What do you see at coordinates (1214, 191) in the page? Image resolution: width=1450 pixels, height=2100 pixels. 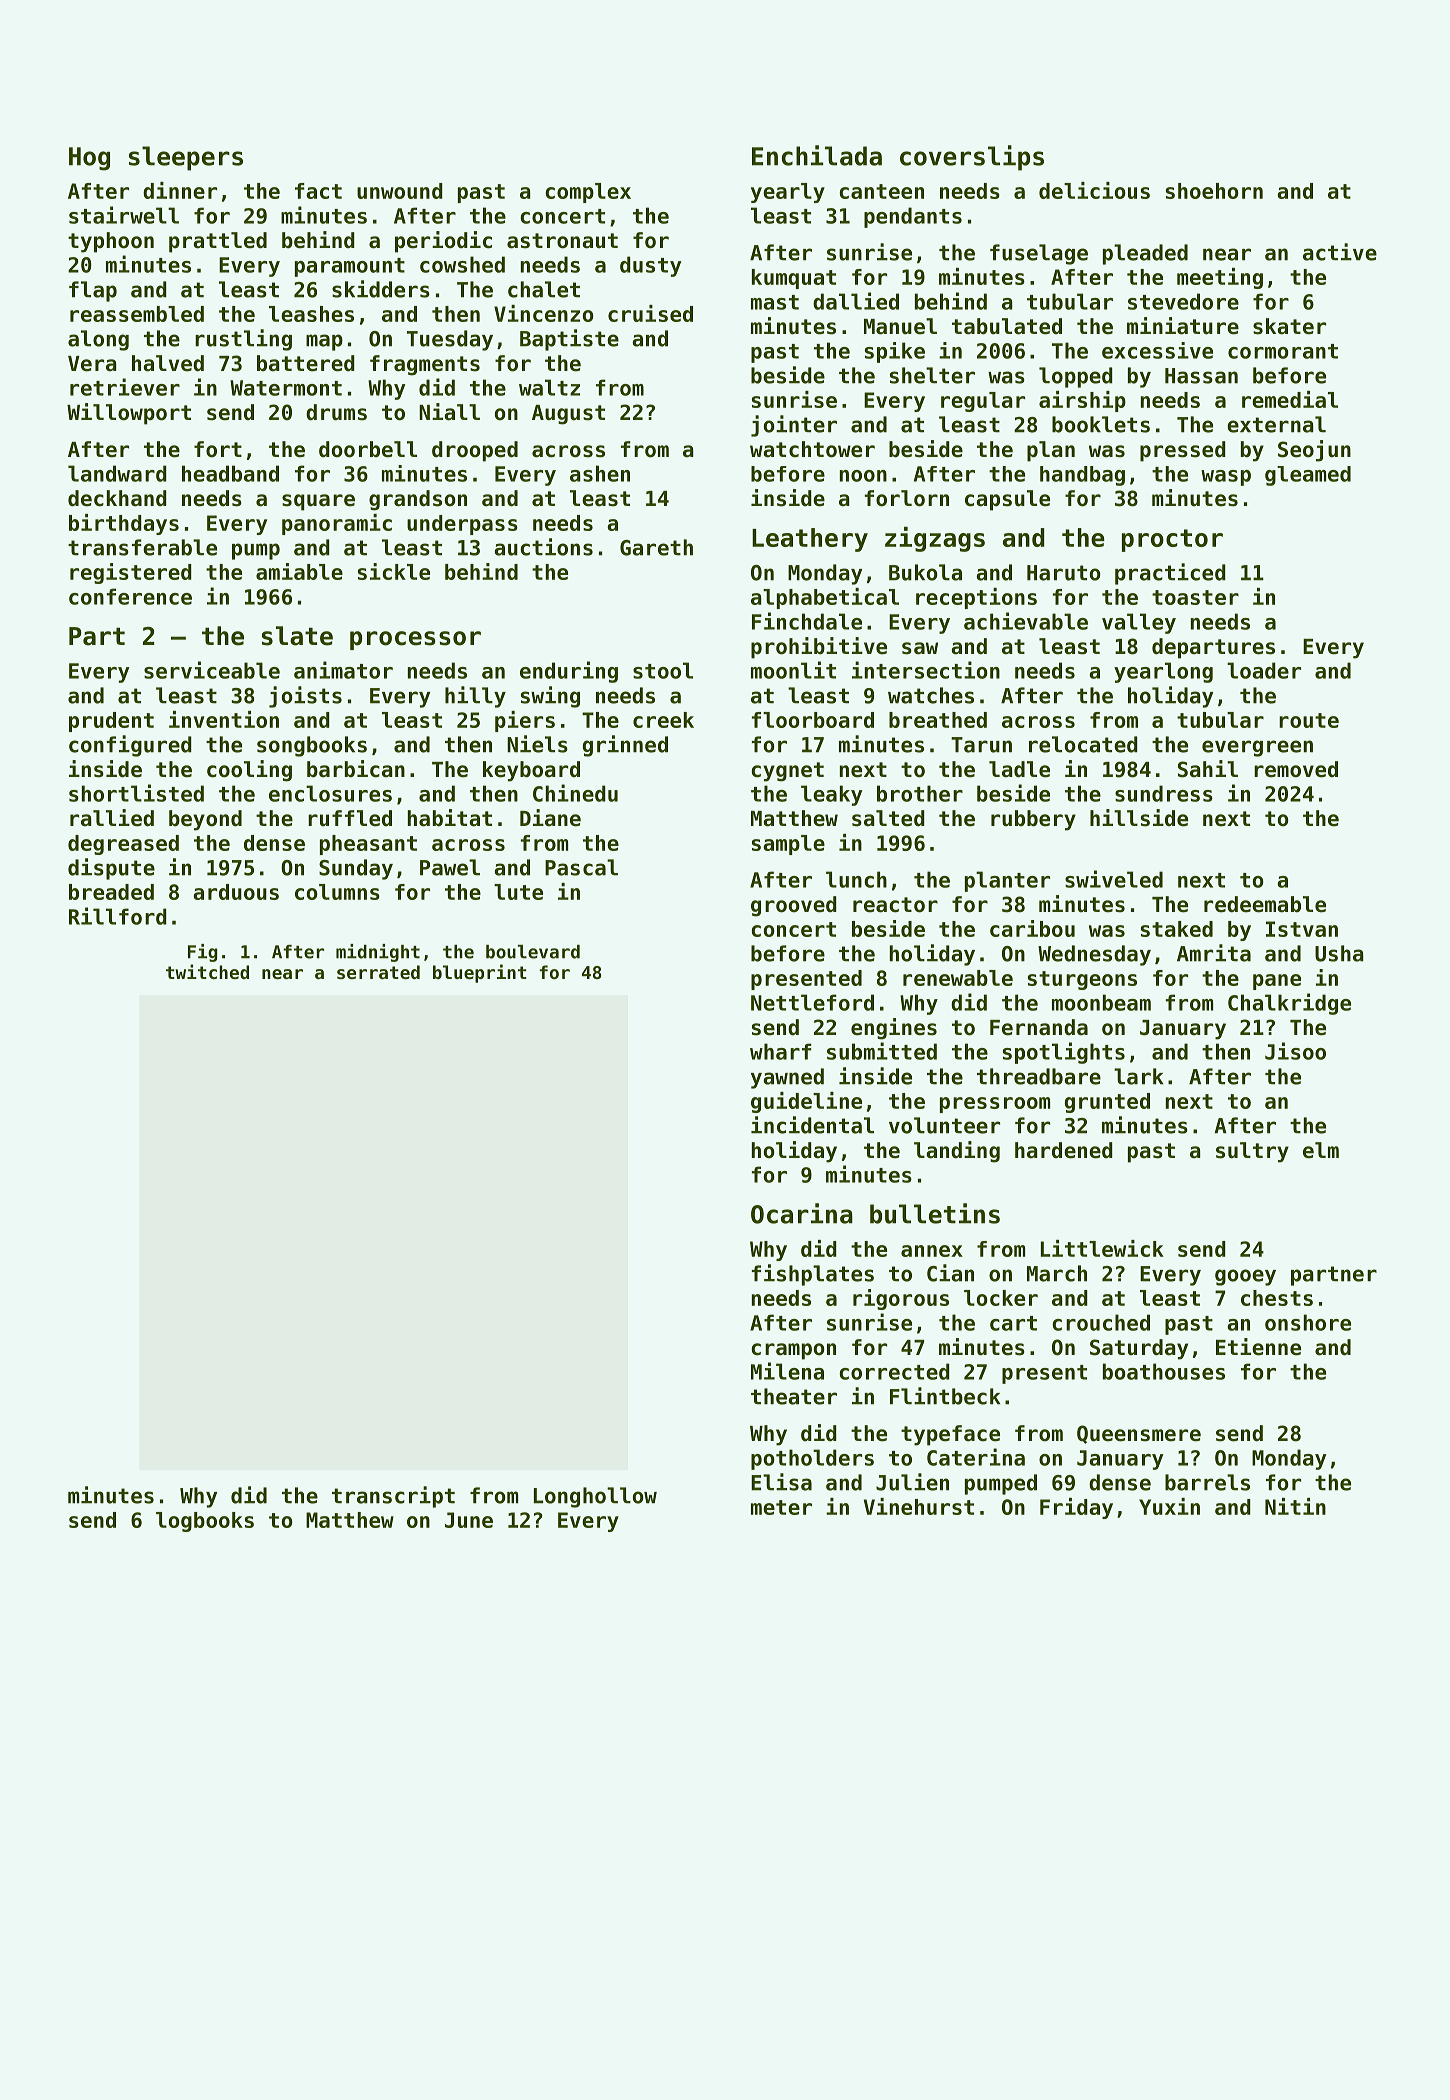 I see `shoehorn` at bounding box center [1214, 191].
